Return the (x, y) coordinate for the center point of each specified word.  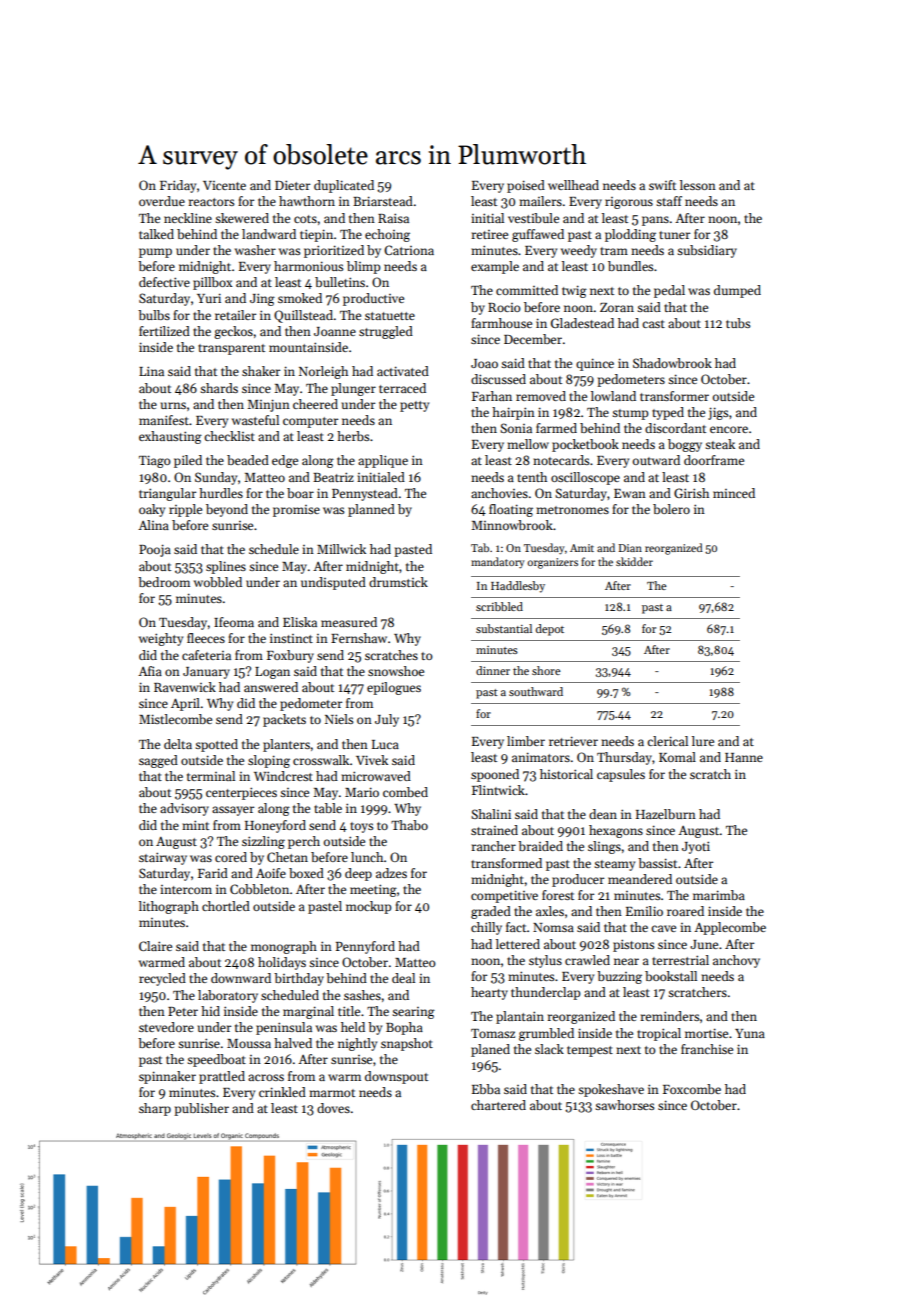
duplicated (344, 186)
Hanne (744, 757)
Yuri (209, 298)
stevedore (166, 1027)
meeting (373, 890)
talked (156, 234)
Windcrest (283, 776)
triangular (167, 494)
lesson (698, 185)
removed (541, 396)
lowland (613, 396)
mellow (528, 444)
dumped (737, 291)
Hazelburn (666, 814)
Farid (213, 873)
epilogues (394, 688)
